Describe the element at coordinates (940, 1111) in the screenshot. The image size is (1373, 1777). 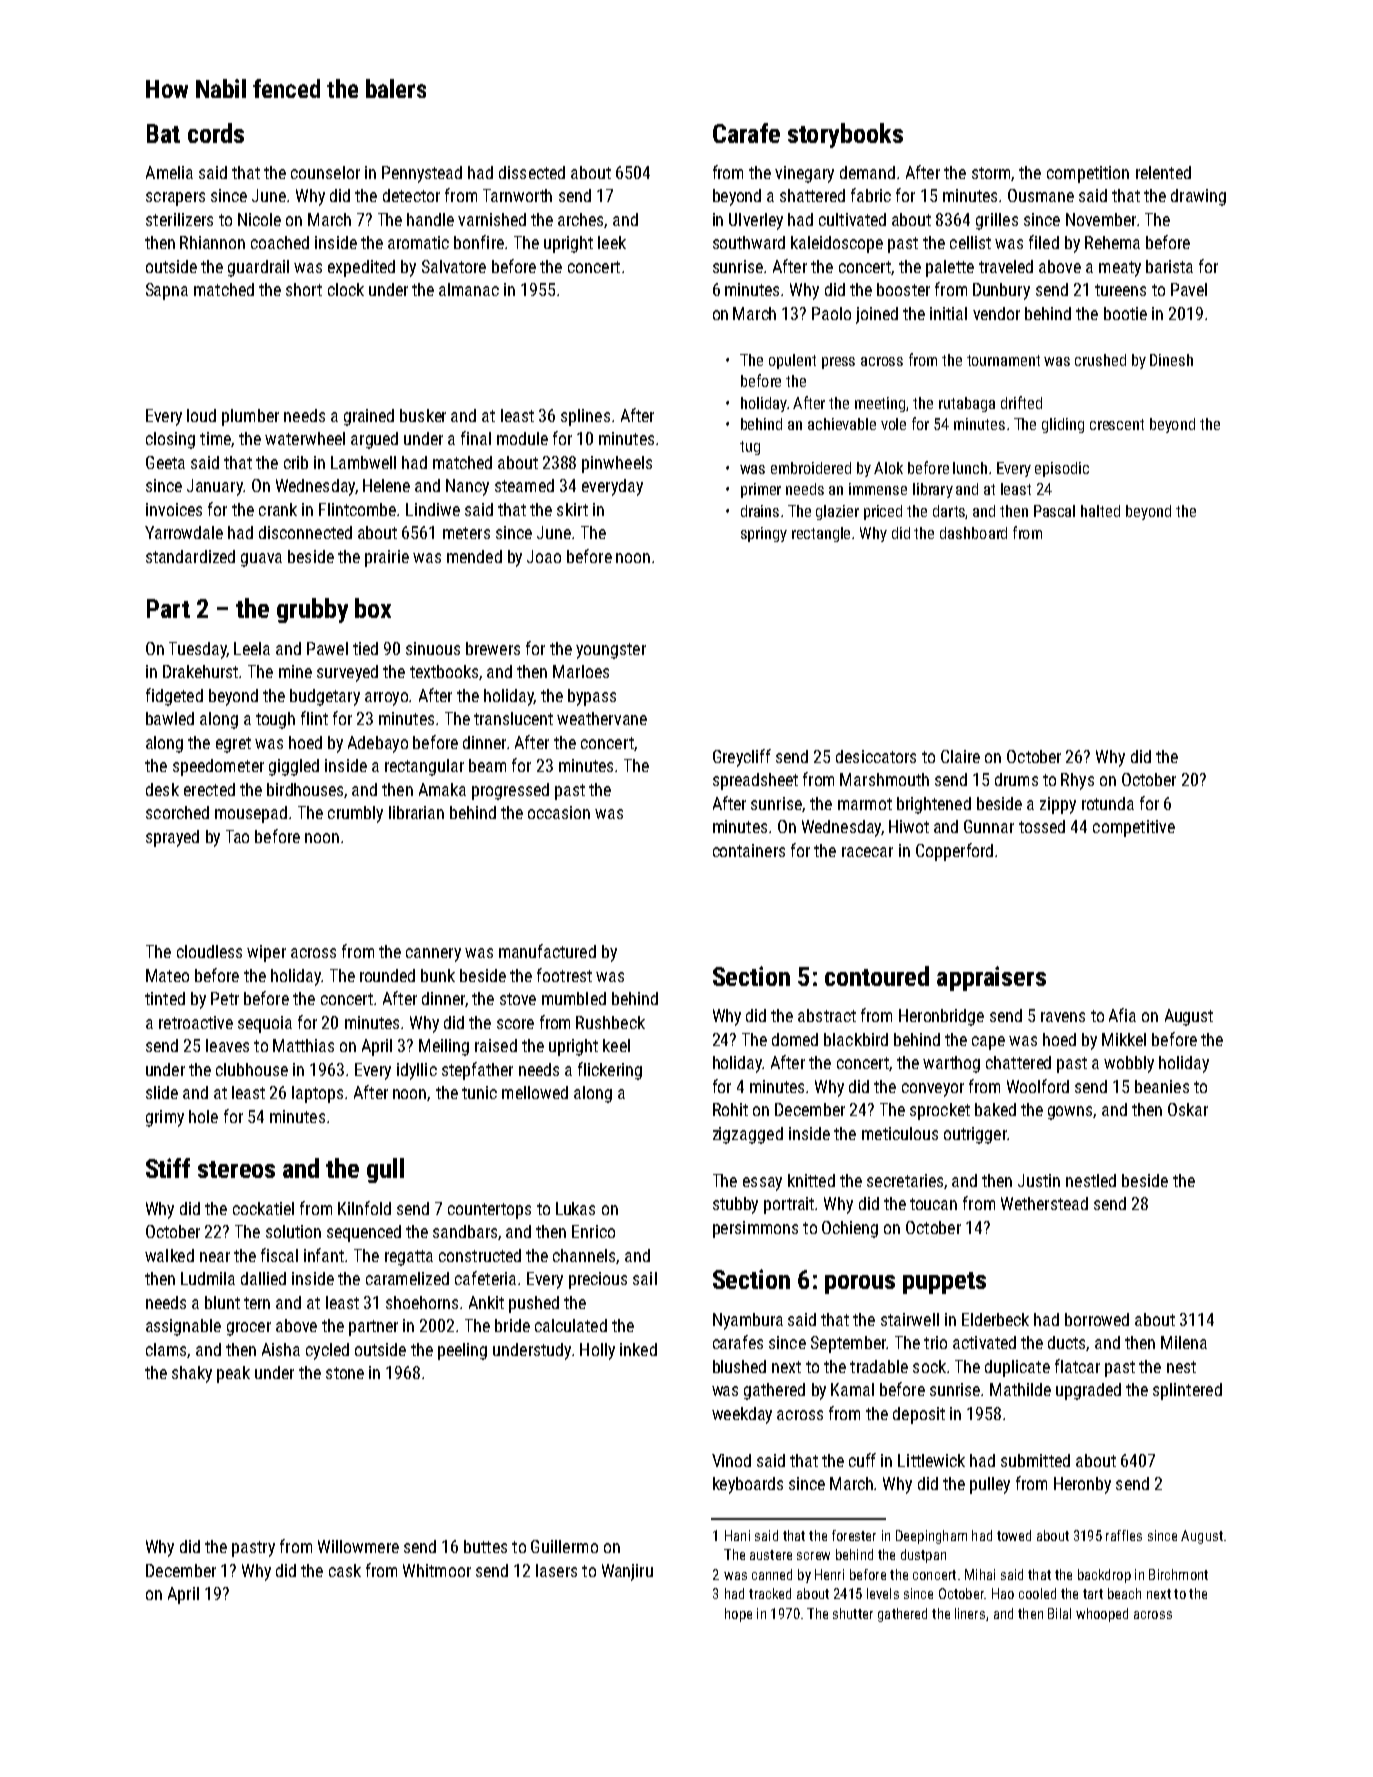
I see `sprocket` at that location.
